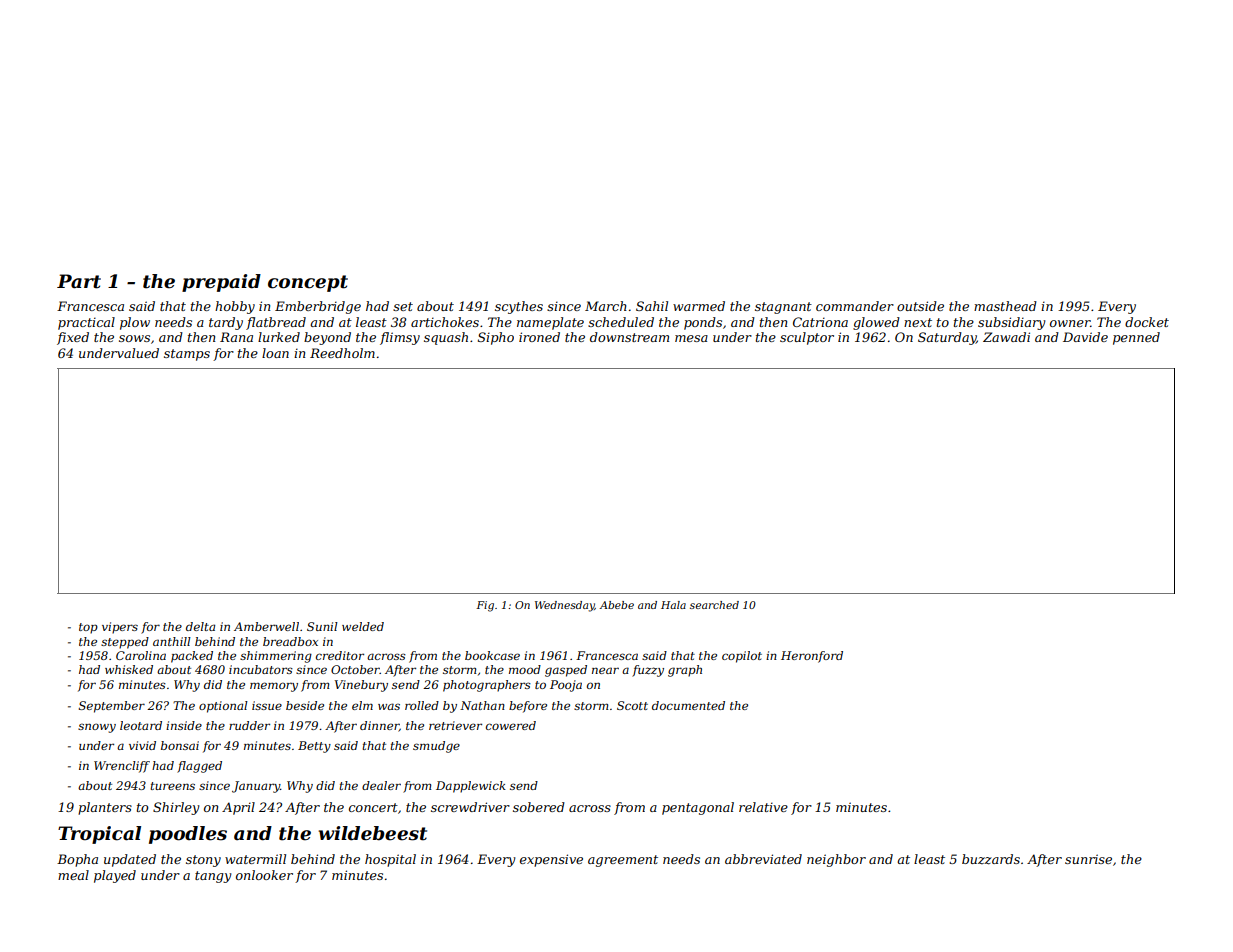 The image size is (1233, 952). What do you see at coordinates (1005, 306) in the screenshot?
I see `masthead` at bounding box center [1005, 306].
